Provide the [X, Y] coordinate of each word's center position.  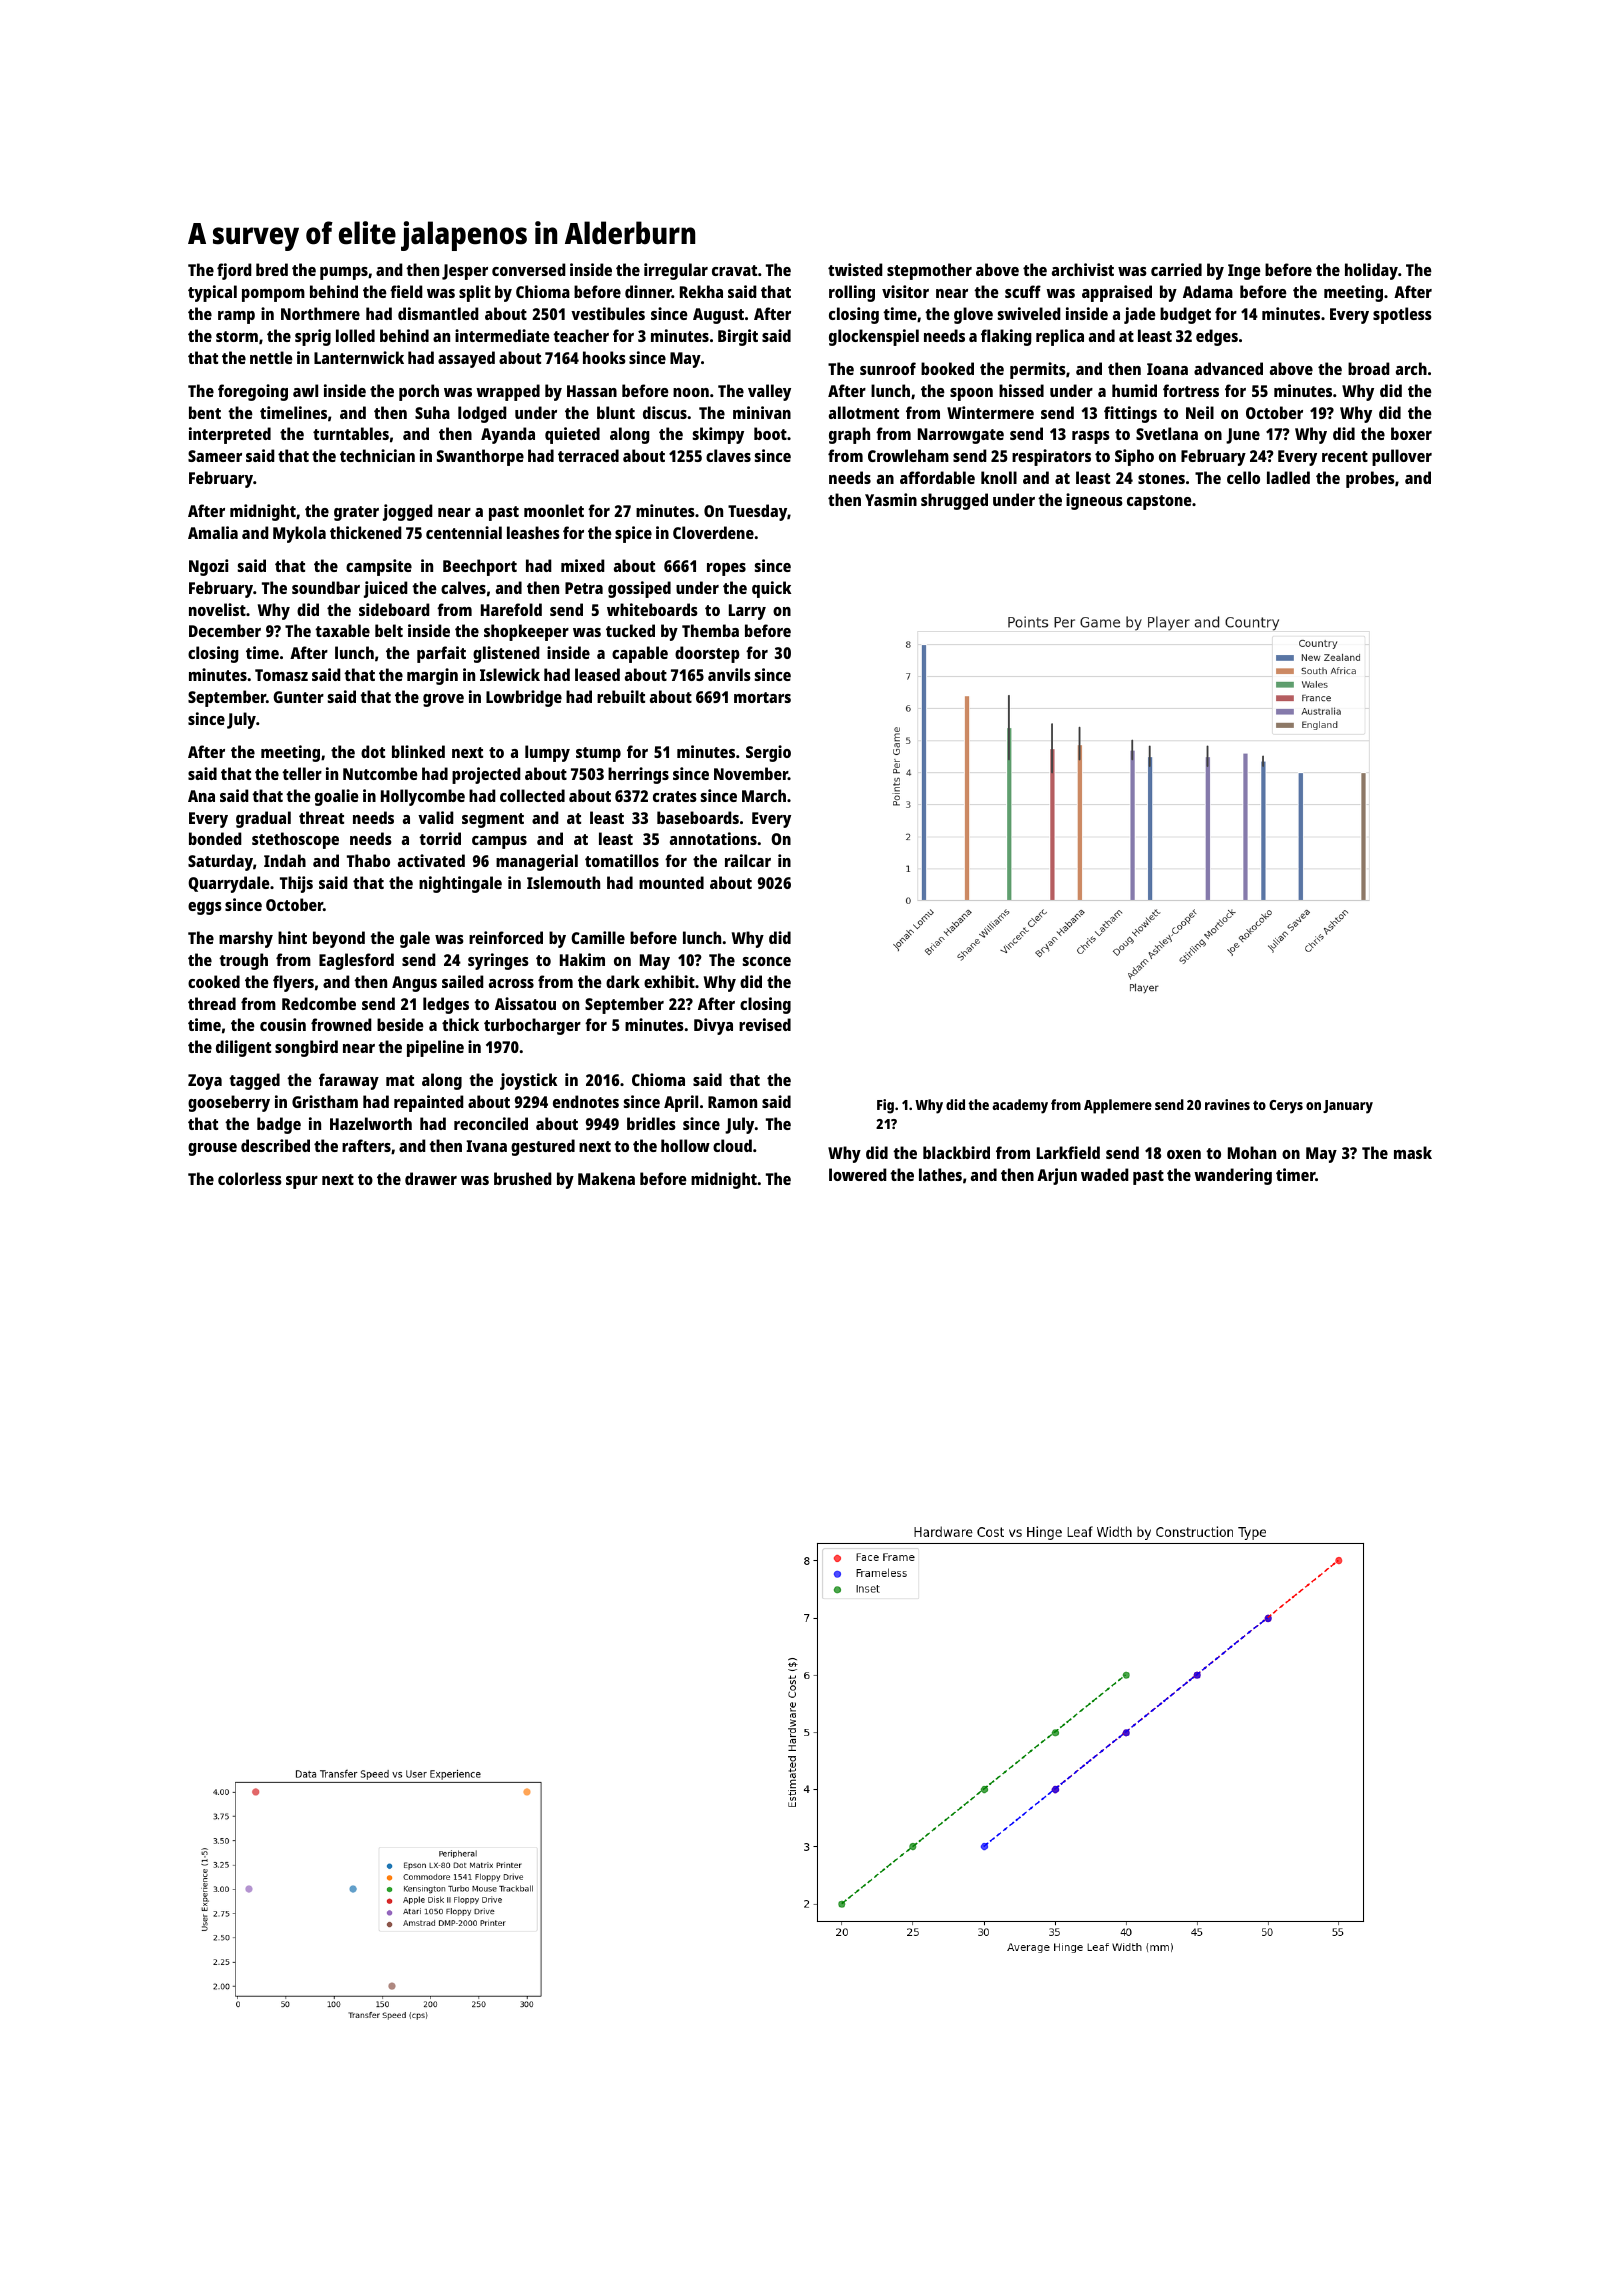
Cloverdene [713, 532]
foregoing [253, 392]
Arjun [1057, 1176]
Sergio [768, 753]
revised [765, 1024]
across [511, 983]
